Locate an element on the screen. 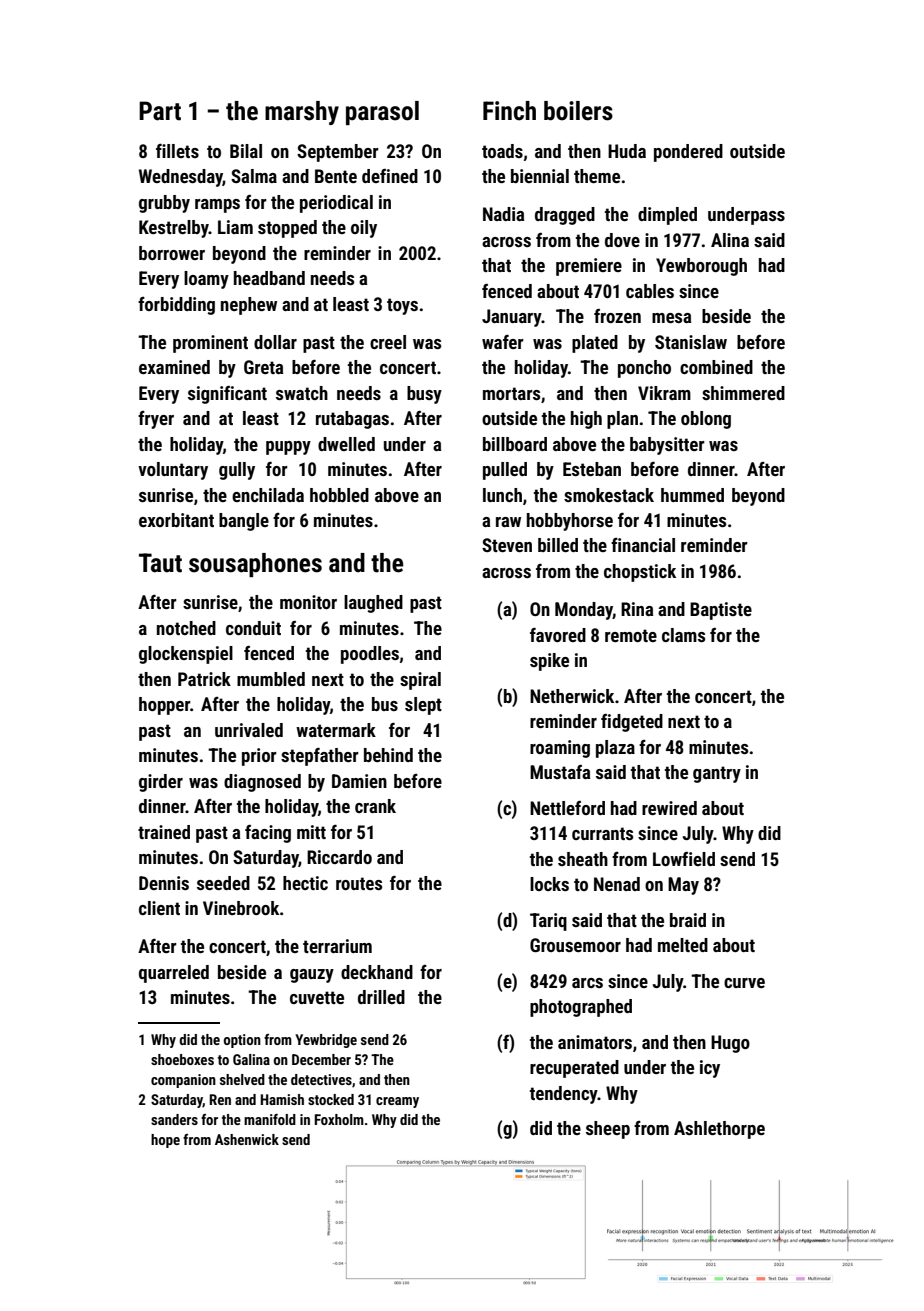 This screenshot has width=924, height=1311. clams is located at coordinates (683, 635).
